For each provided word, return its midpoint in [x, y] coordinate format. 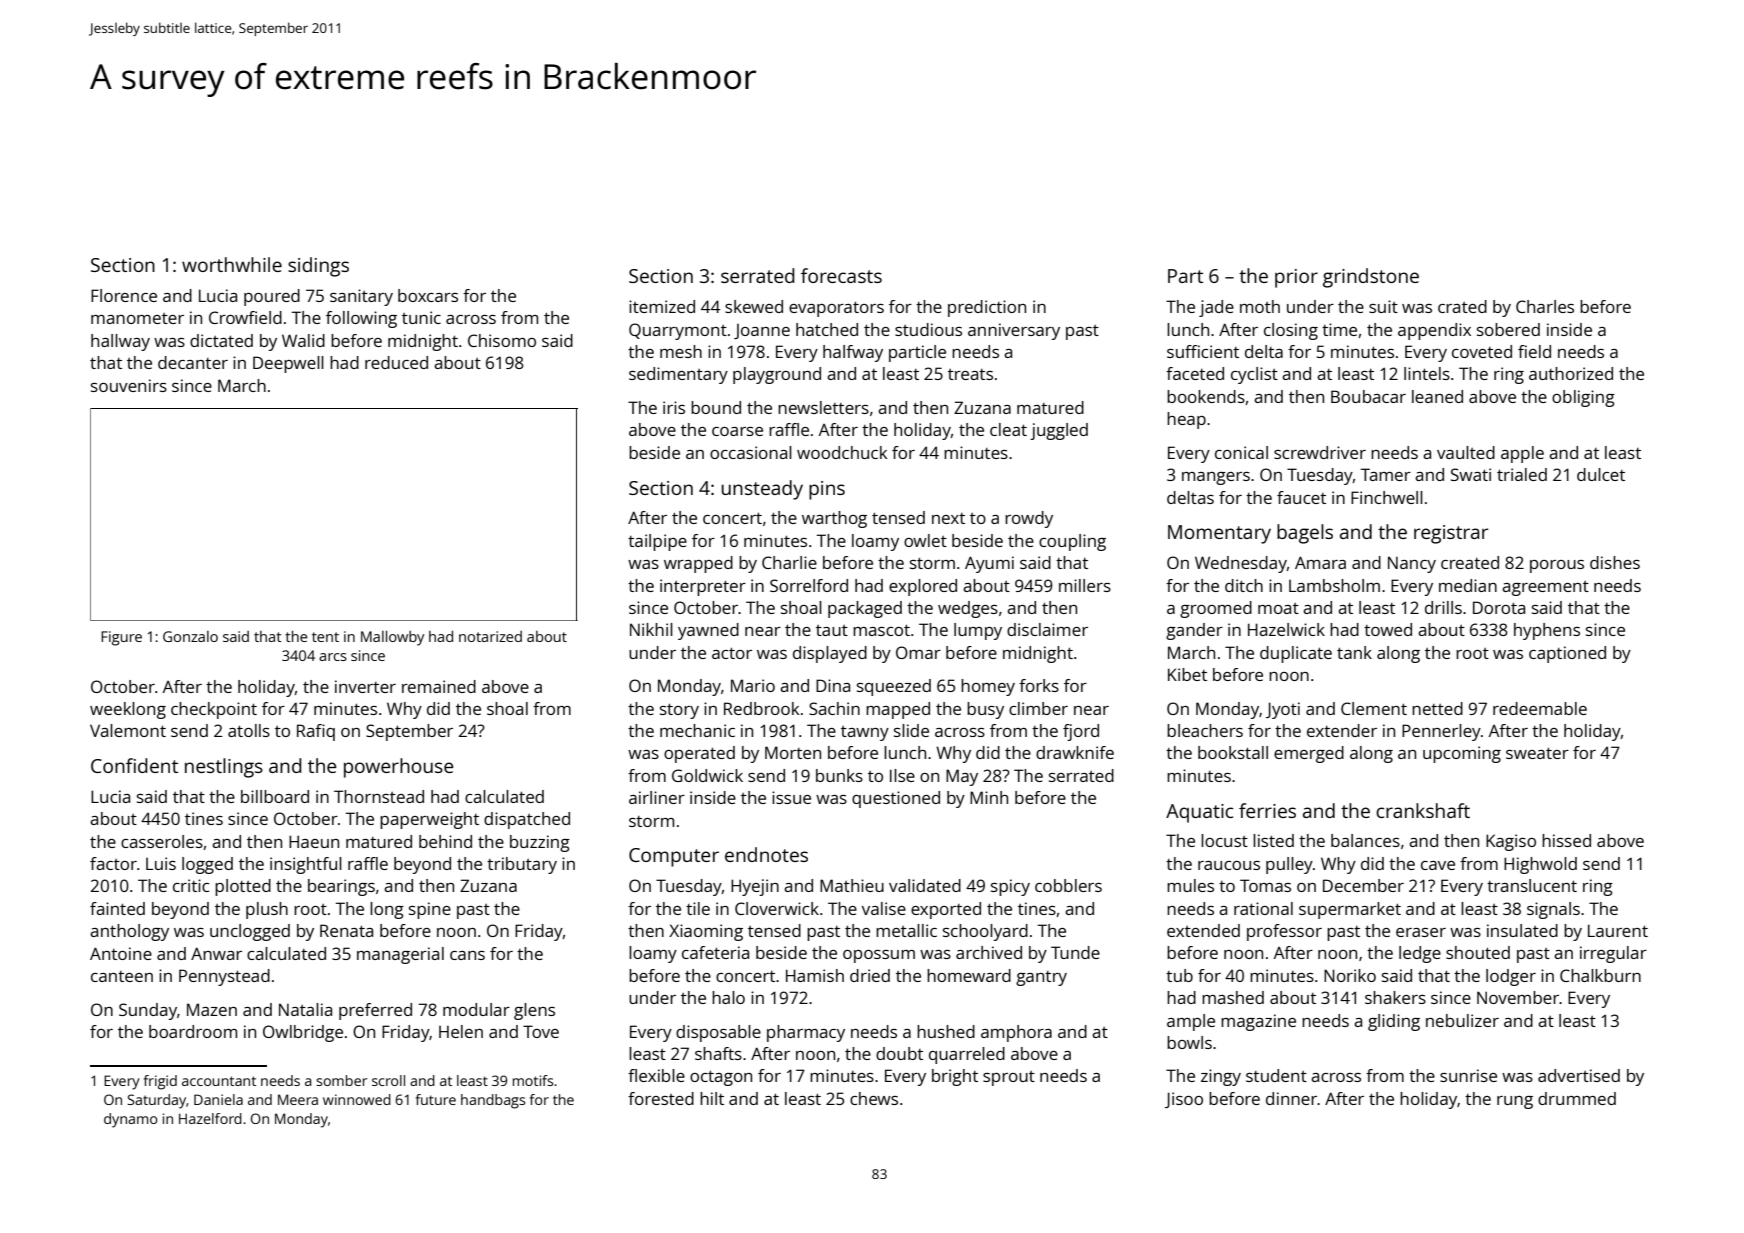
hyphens [1547, 631]
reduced [396, 362]
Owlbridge [303, 1033]
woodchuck [842, 452]
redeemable [1540, 708]
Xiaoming [706, 932]
